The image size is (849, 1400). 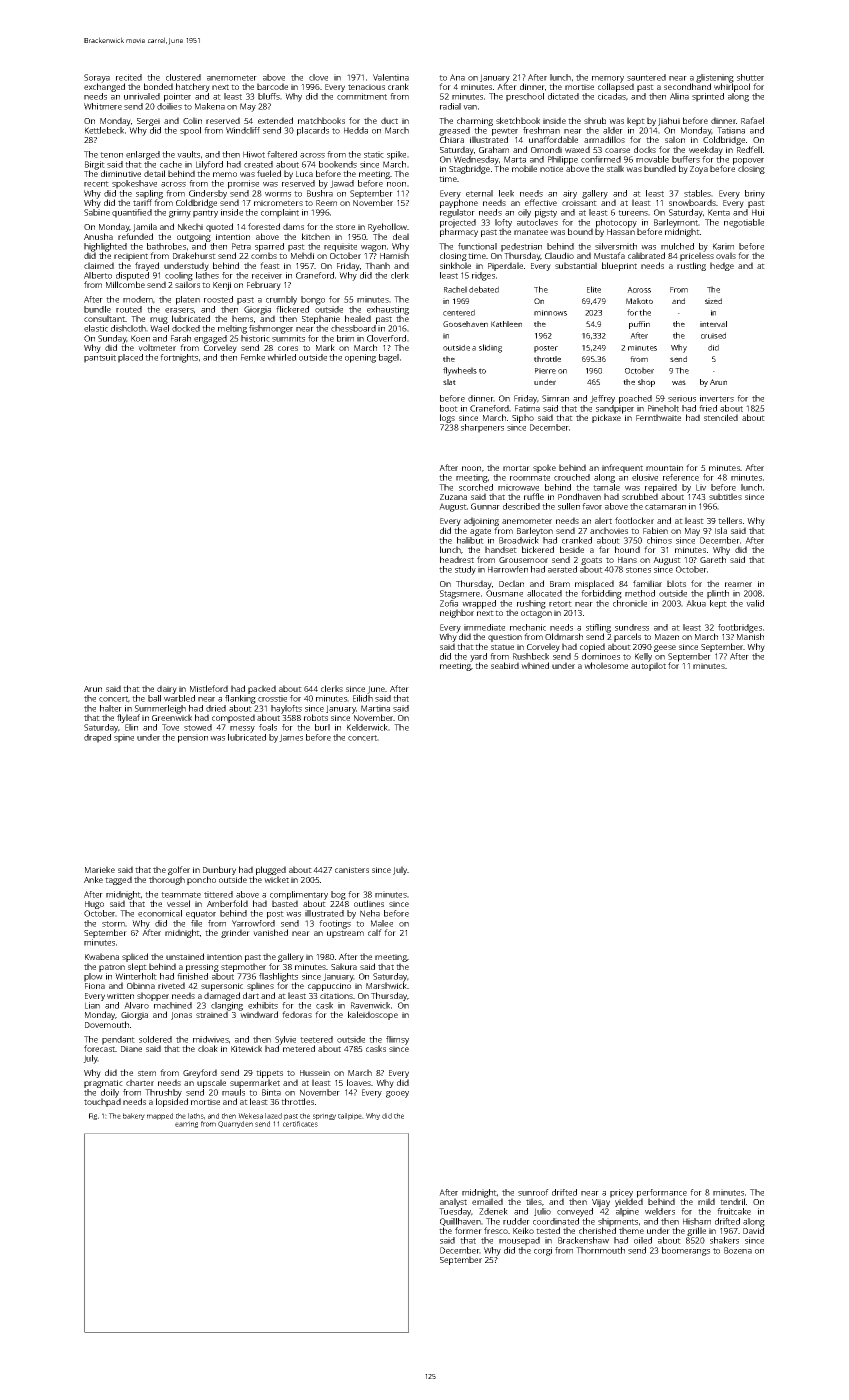 I want to click on tellers, so click(x=730, y=520).
